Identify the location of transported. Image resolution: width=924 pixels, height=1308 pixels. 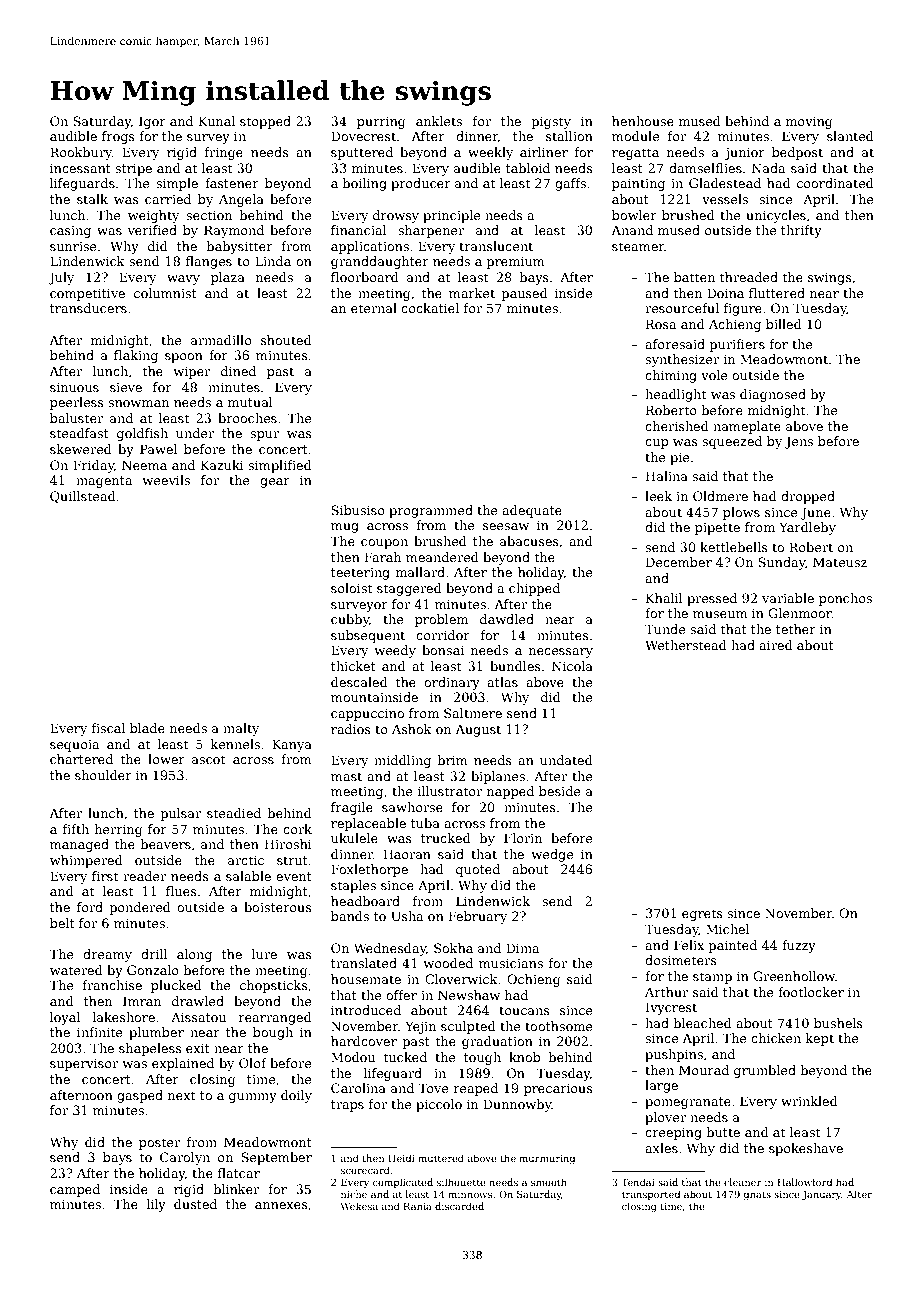
(651, 1195).
